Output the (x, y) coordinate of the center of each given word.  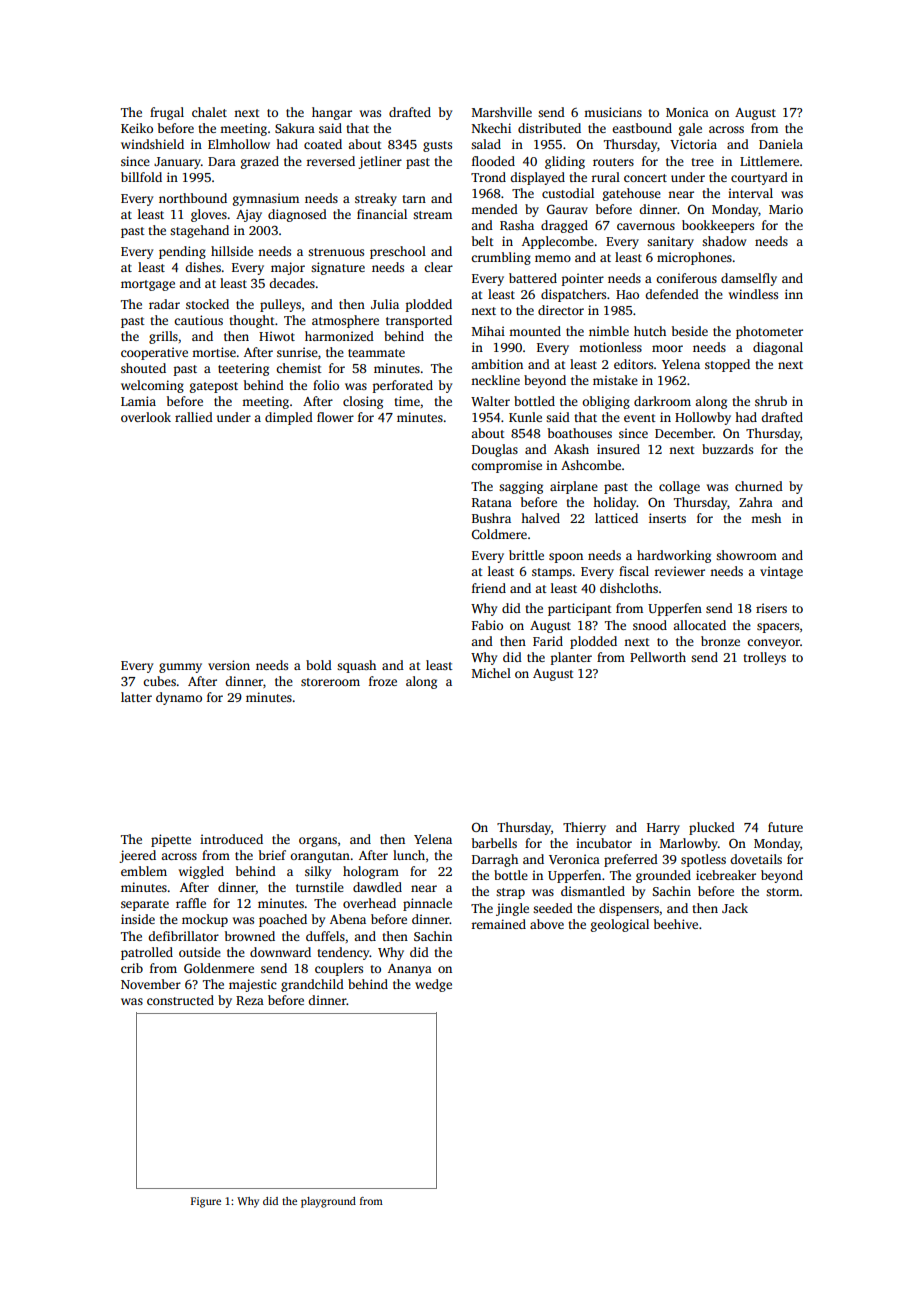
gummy (180, 668)
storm (783, 892)
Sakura (295, 128)
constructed (180, 1000)
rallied (194, 417)
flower (335, 417)
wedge (433, 985)
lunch (409, 855)
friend (489, 588)
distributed (549, 128)
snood (650, 625)
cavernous (646, 226)
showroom (746, 555)
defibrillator (183, 936)
